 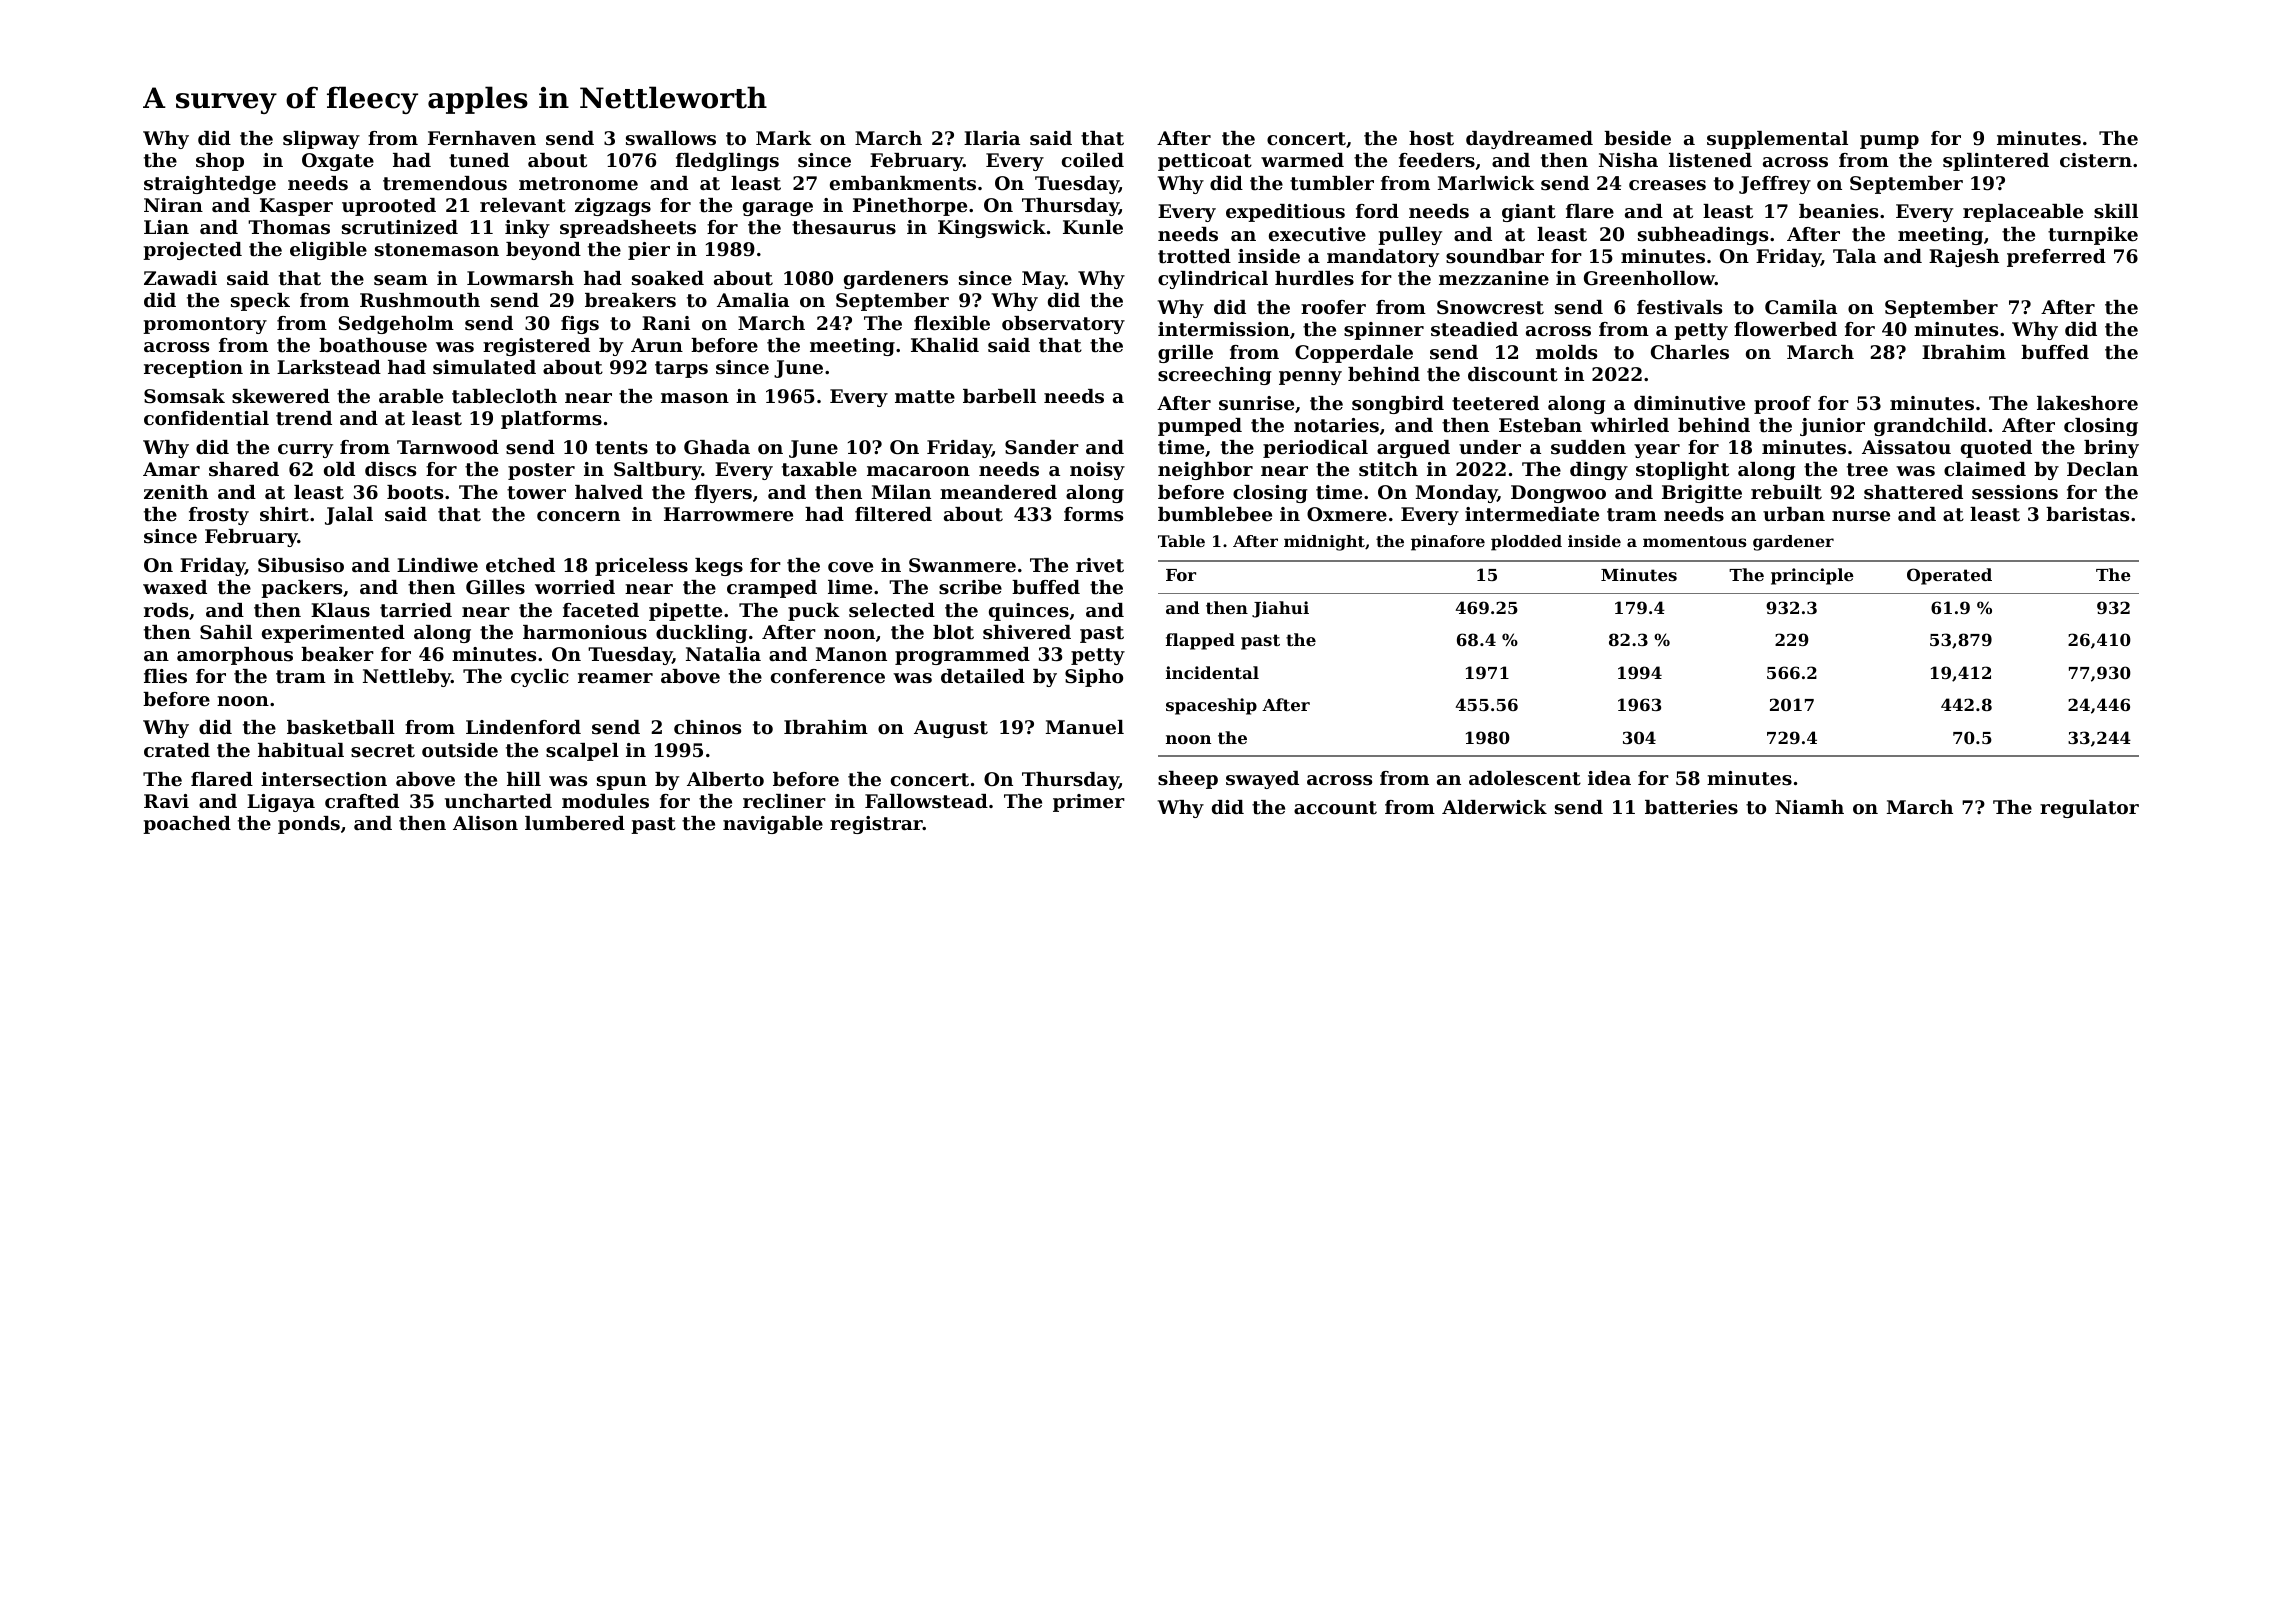 I want to click on host, so click(x=1431, y=138).
